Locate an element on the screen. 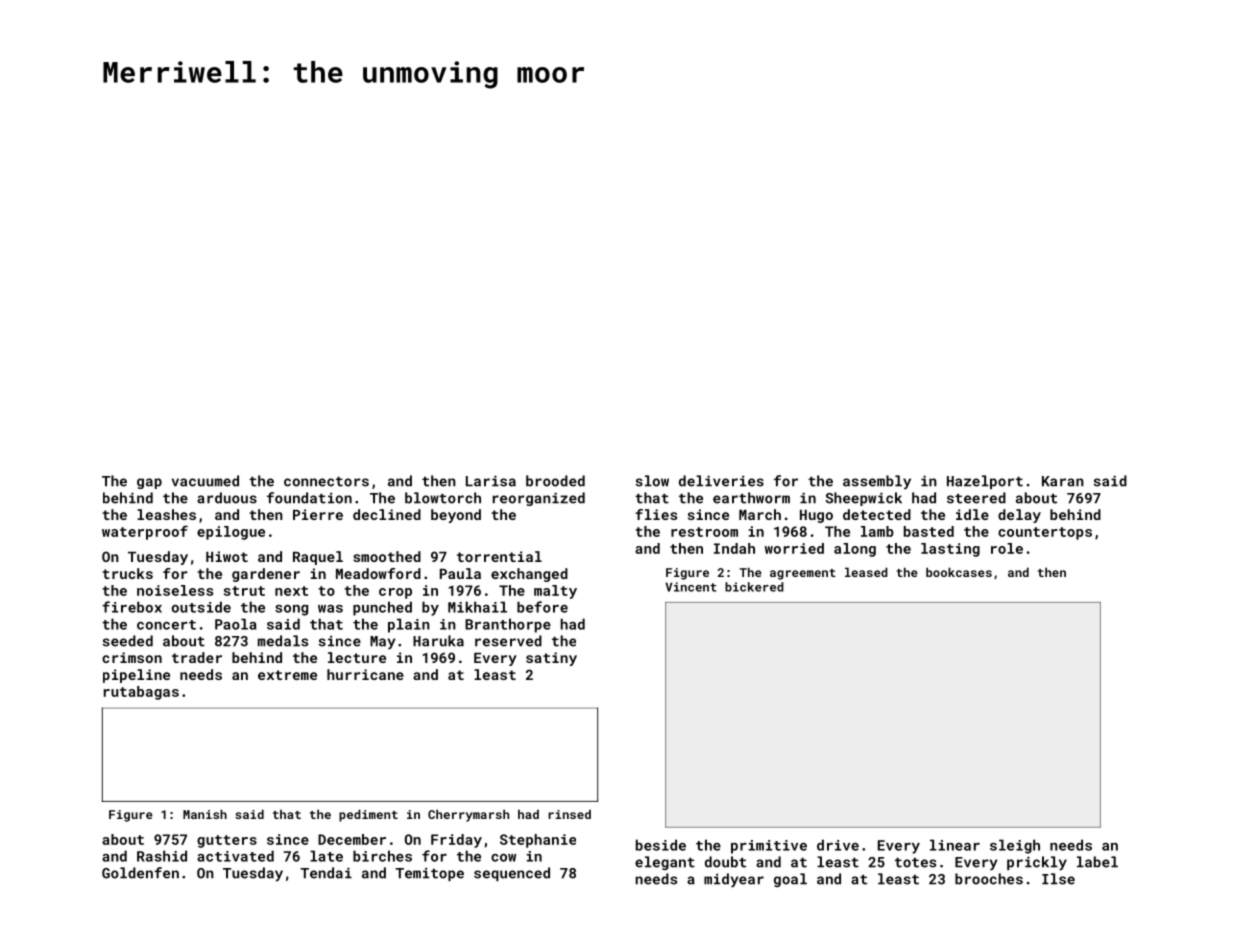 Image resolution: width=1233 pixels, height=952 pixels. hurricane is located at coordinates (365, 674).
